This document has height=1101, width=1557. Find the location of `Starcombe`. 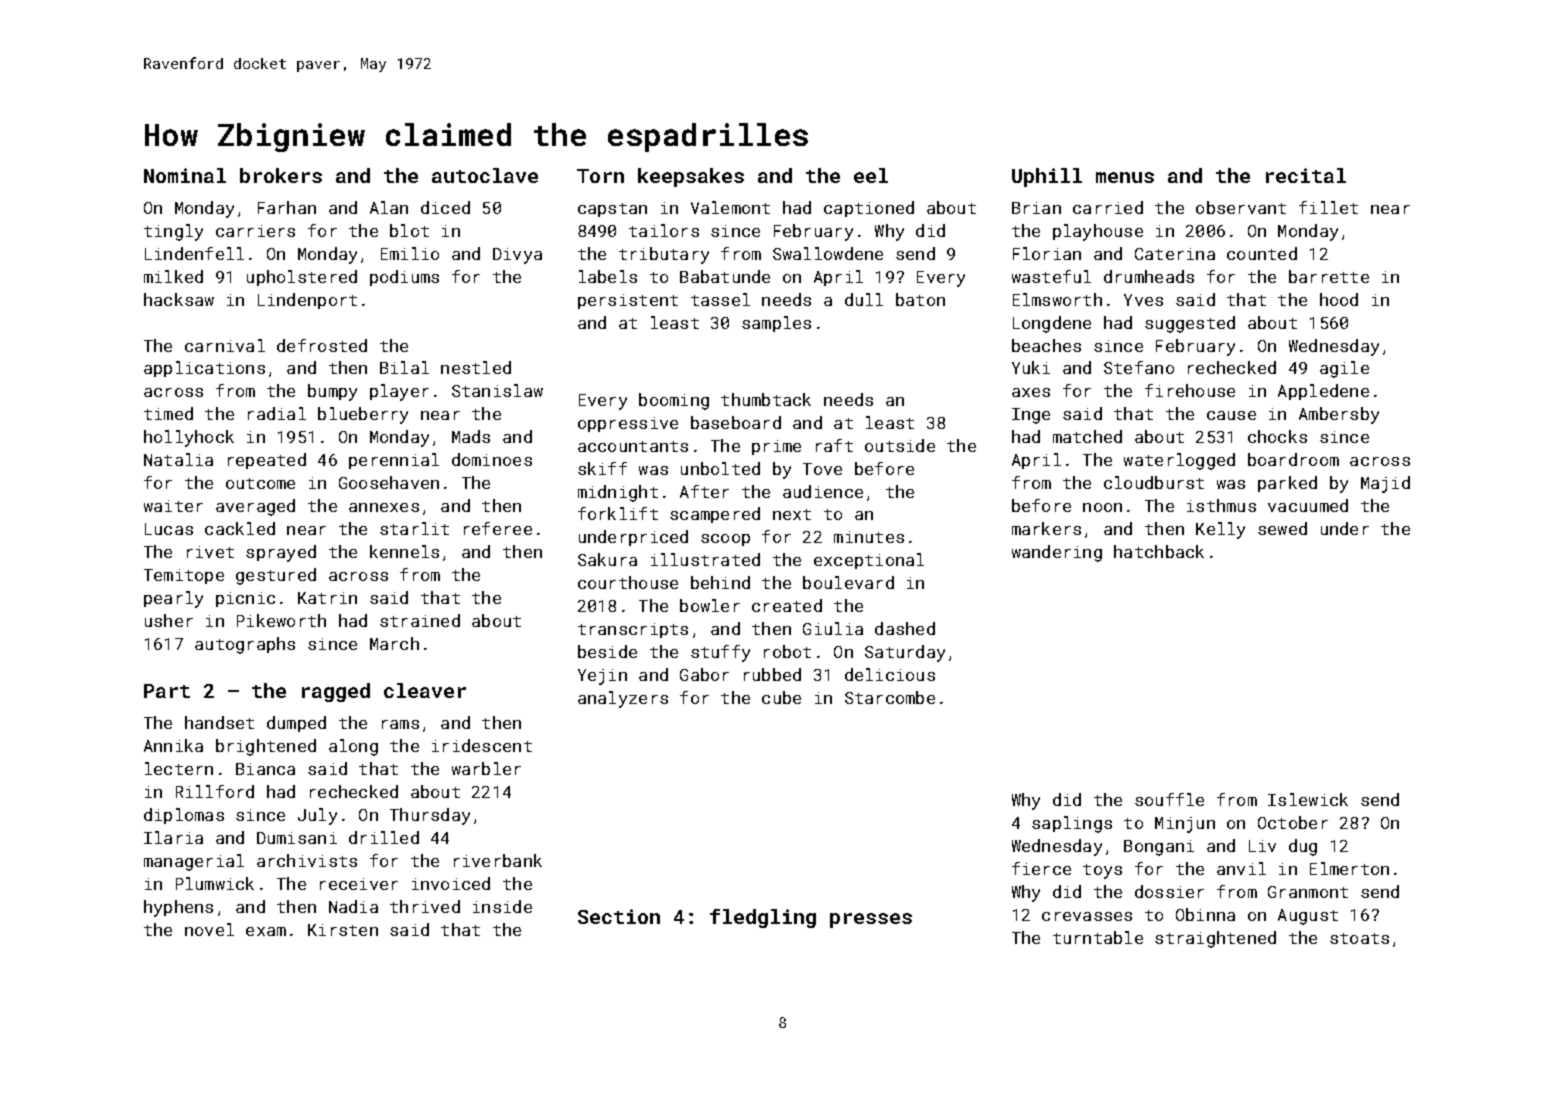

Starcombe is located at coordinates (890, 697).
